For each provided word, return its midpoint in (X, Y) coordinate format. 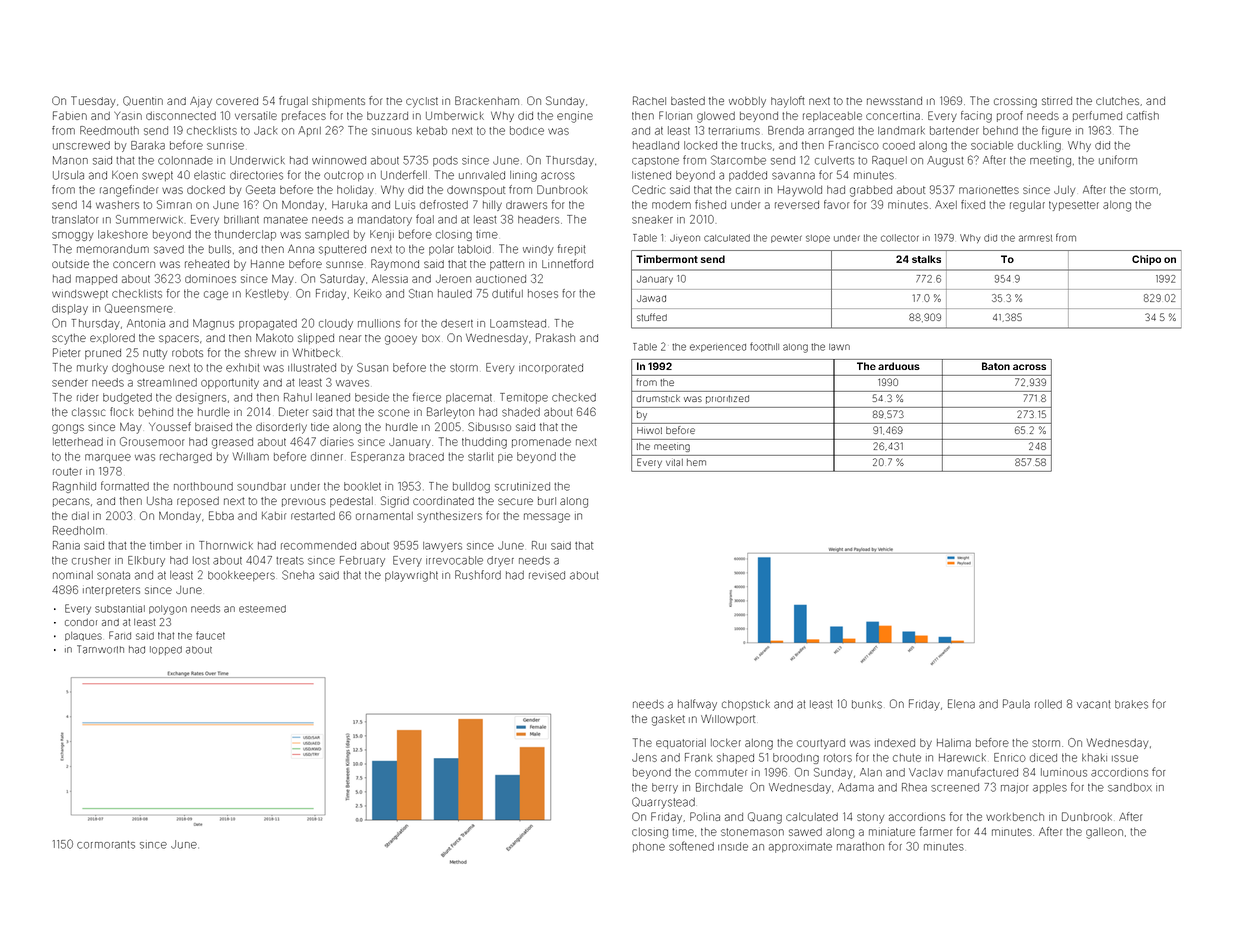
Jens (644, 757)
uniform (1118, 160)
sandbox (1130, 787)
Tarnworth (100, 649)
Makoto (274, 338)
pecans (71, 502)
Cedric (649, 189)
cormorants (106, 845)
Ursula (68, 175)
